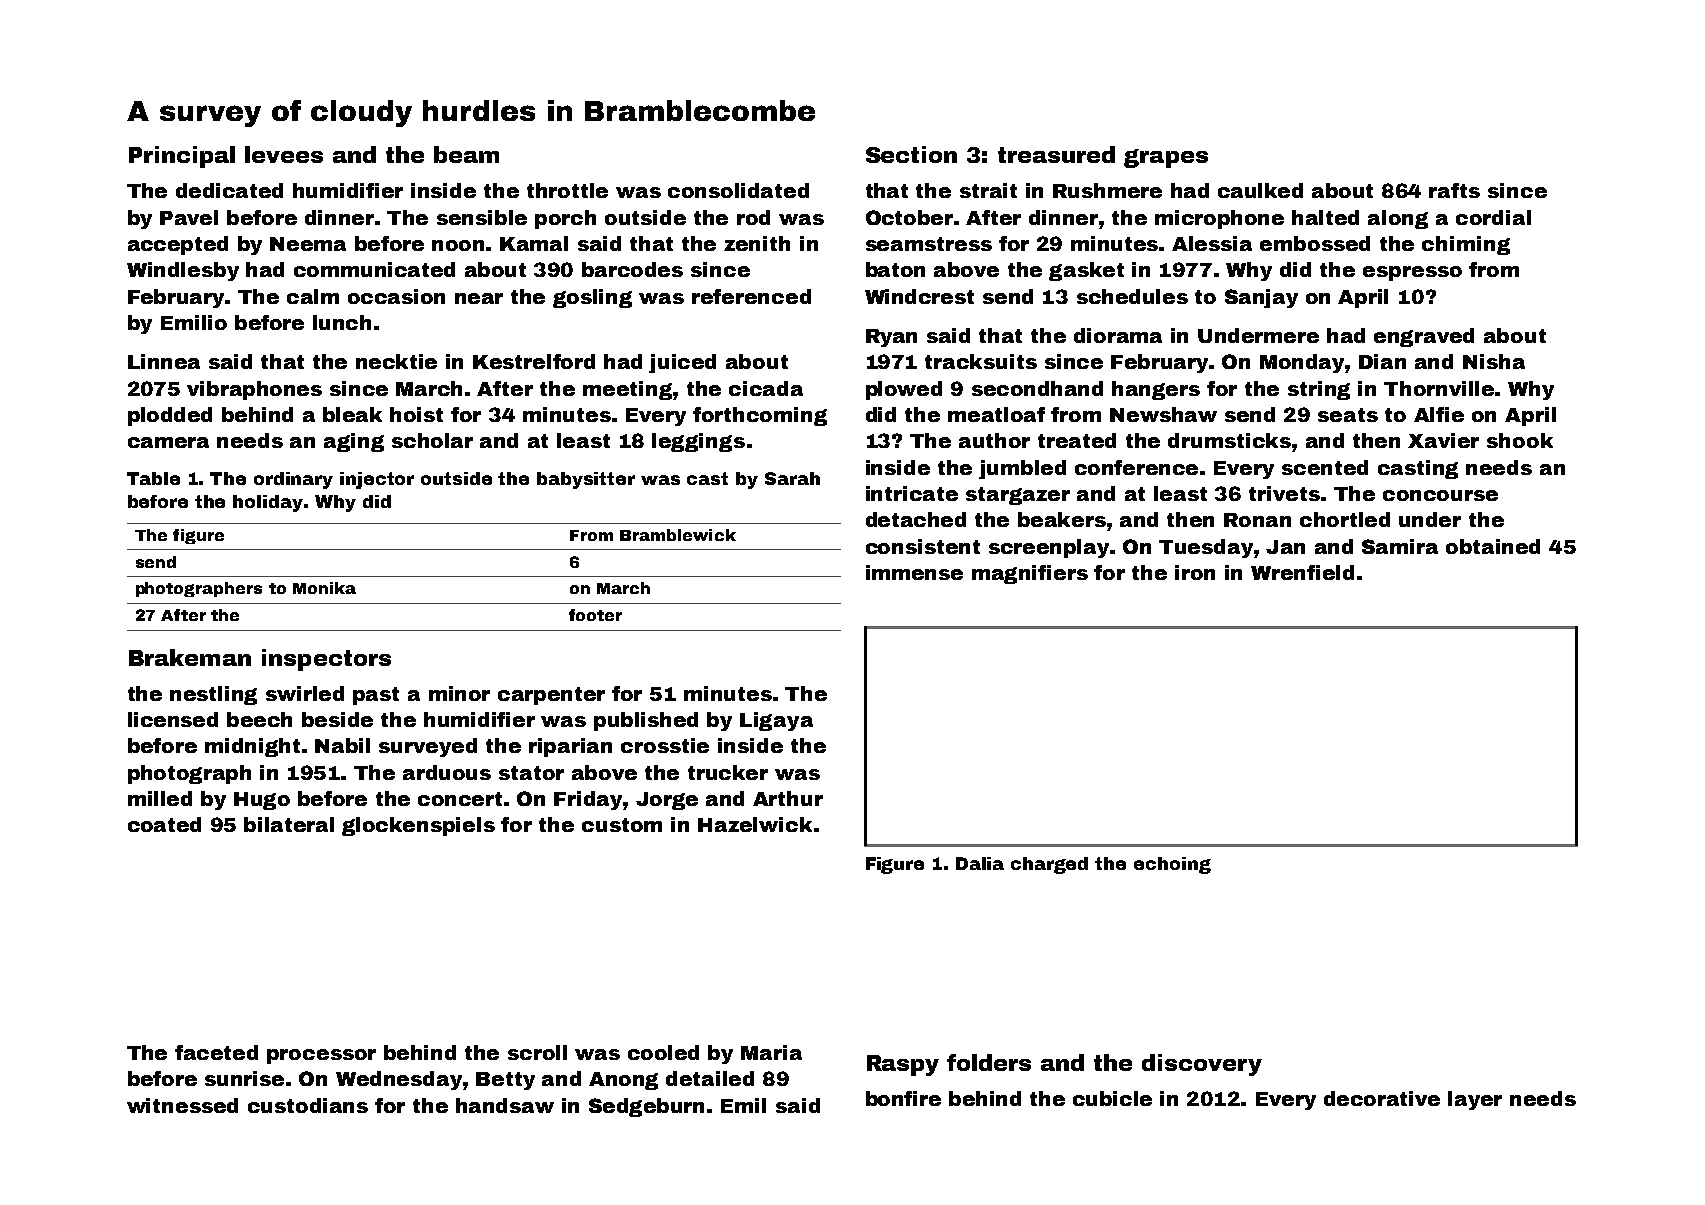  I want to click on Section, so click(911, 154).
